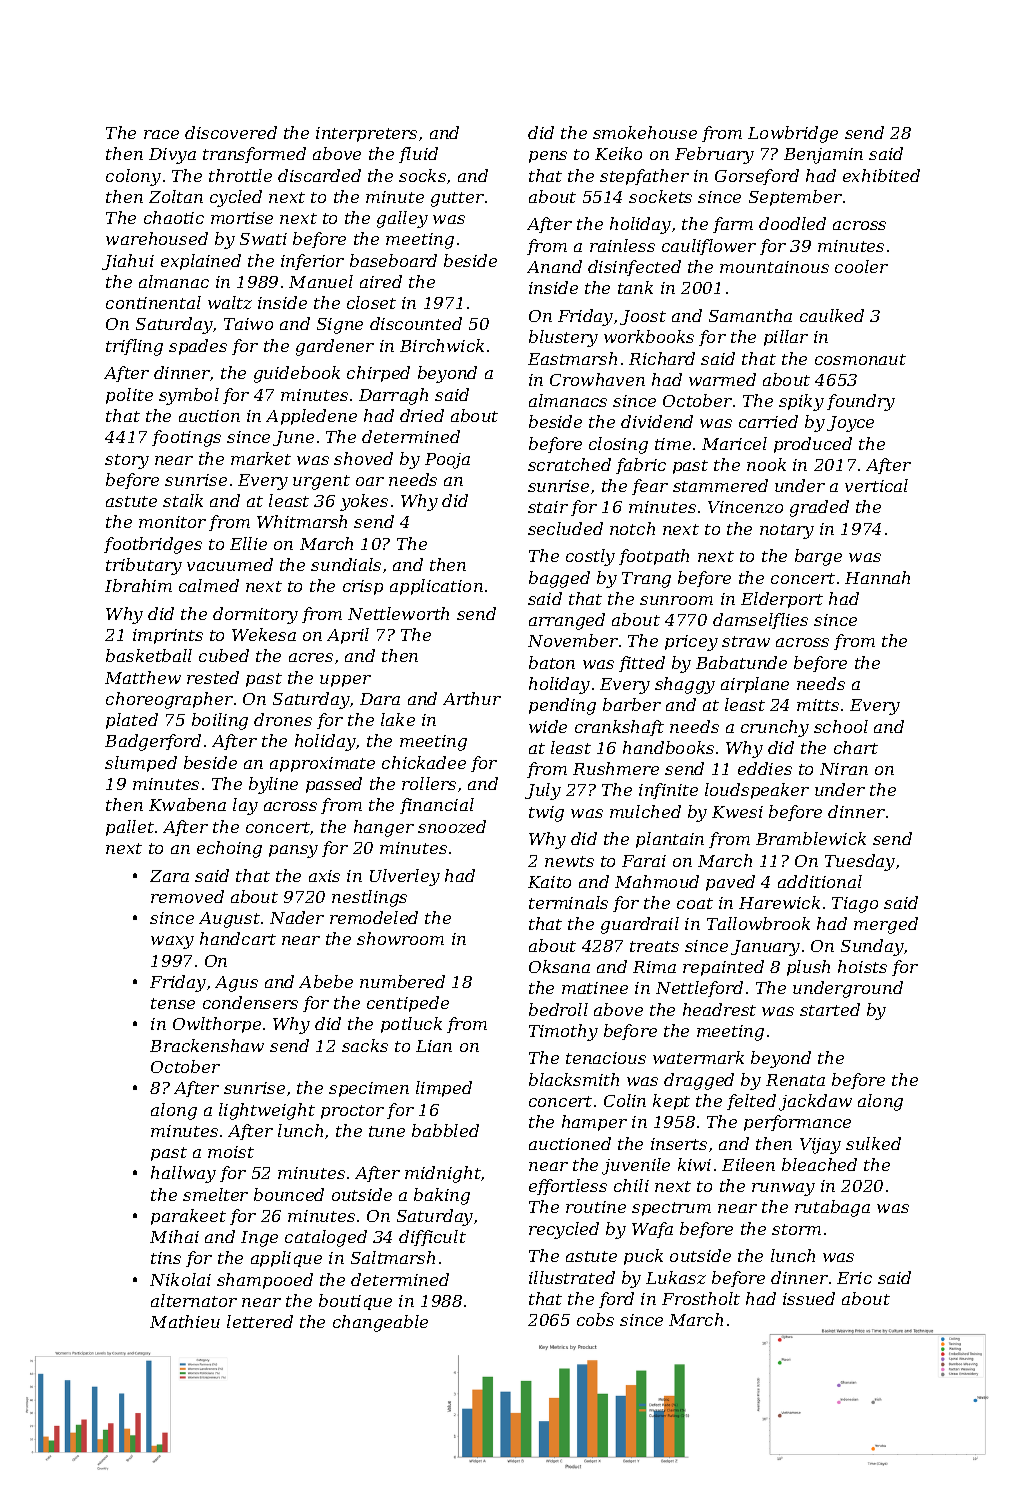 The image size is (1029, 1490). Describe the element at coordinates (398, 719) in the screenshot. I see `lake` at that location.
